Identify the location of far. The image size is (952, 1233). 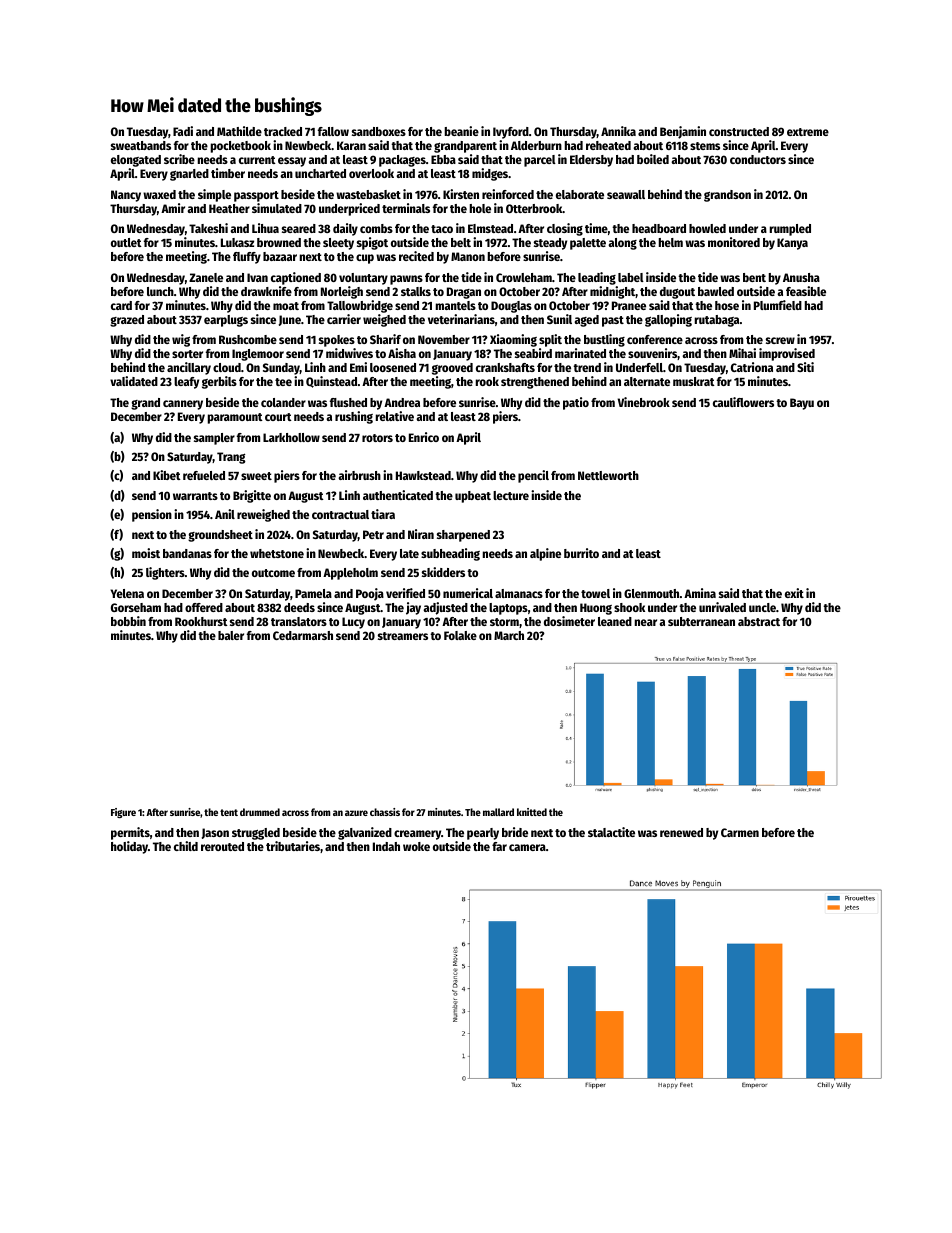
(499, 846).
